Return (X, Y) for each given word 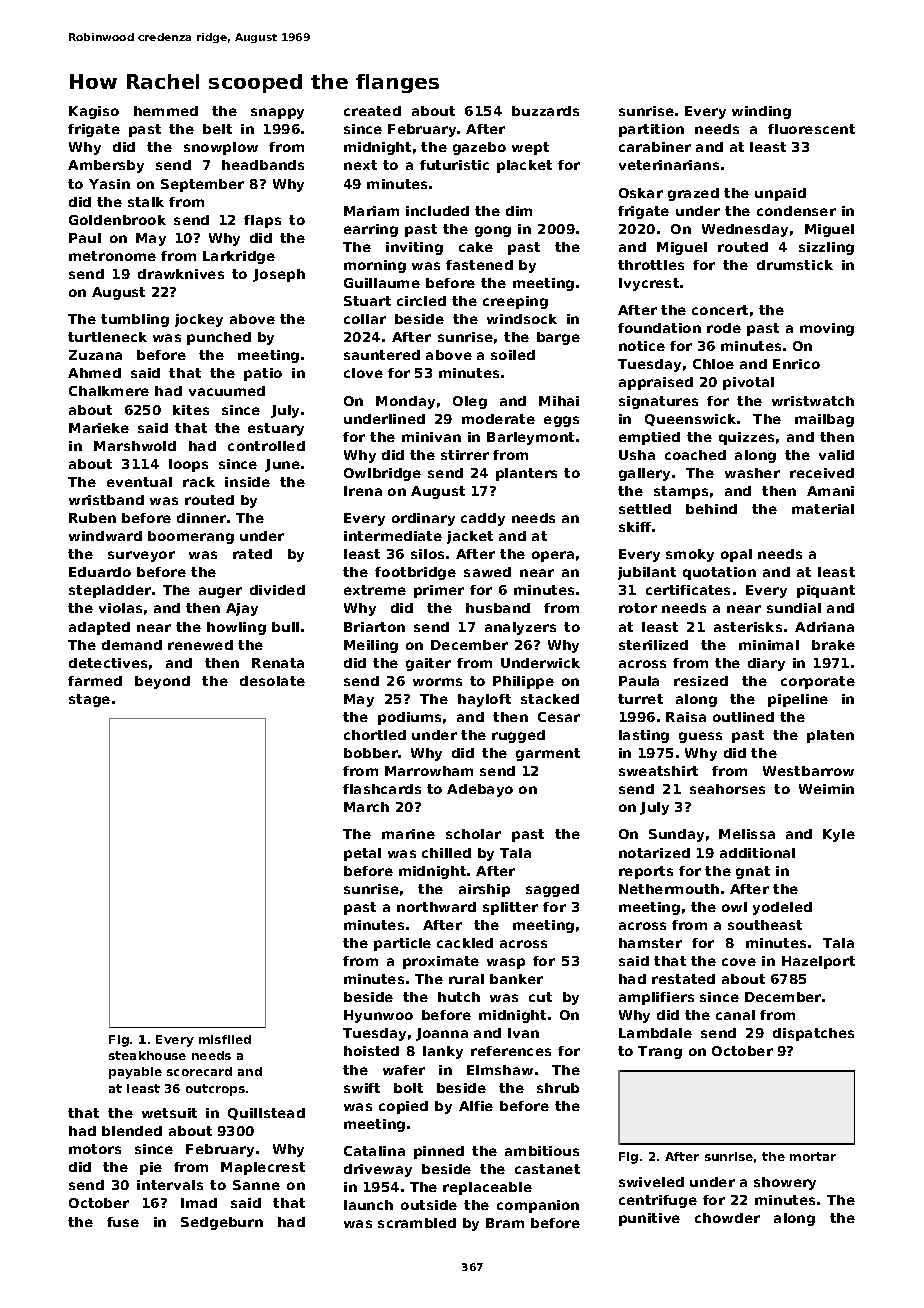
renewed (200, 645)
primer (439, 591)
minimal (769, 645)
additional (757, 853)
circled (421, 301)
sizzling (826, 248)
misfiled (225, 1039)
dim (519, 211)
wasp (506, 963)
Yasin (109, 184)
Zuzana (95, 355)
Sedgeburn (222, 1223)
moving (827, 329)
